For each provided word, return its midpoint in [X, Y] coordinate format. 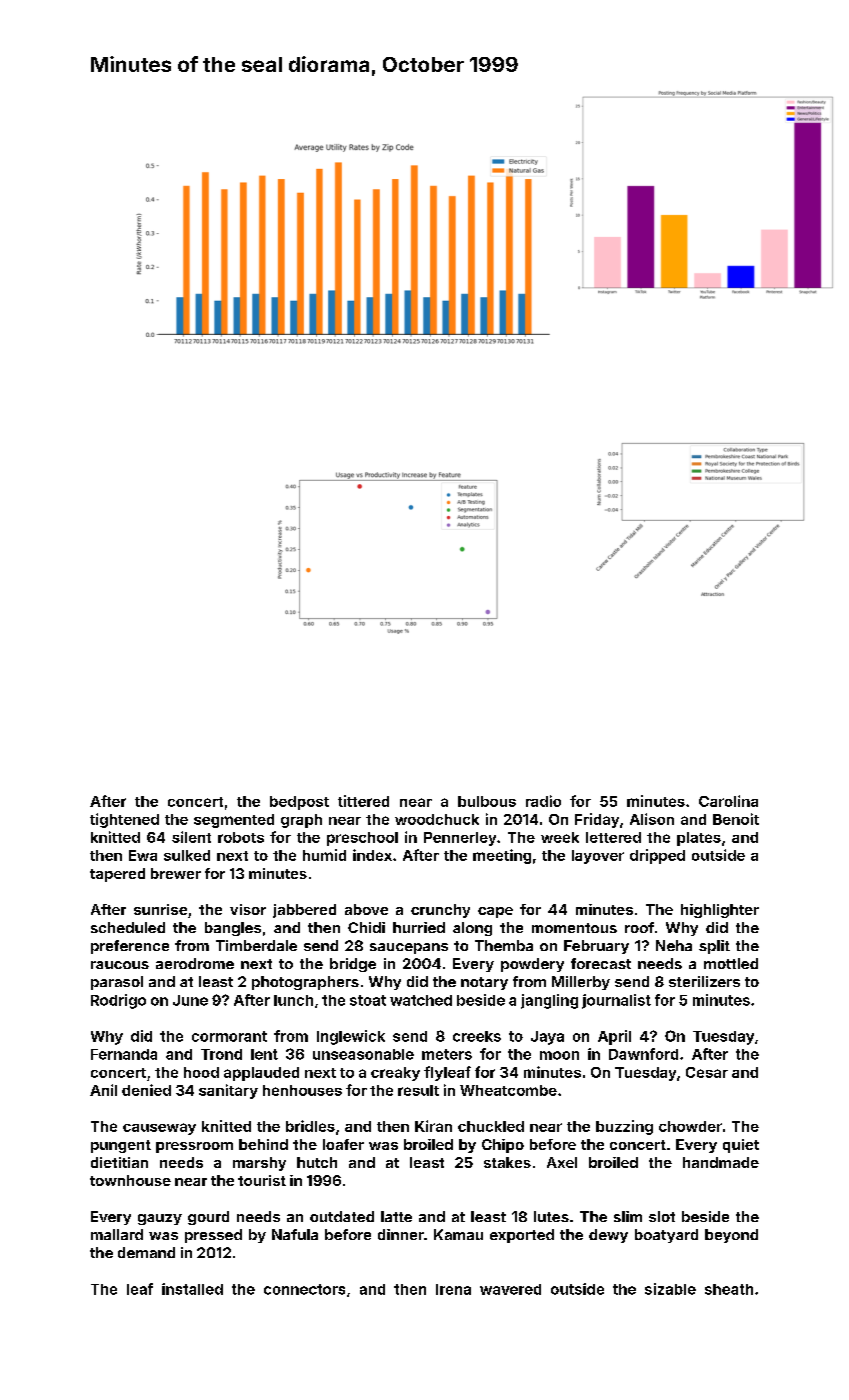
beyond [731, 1236]
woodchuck [437, 819]
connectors [304, 1289]
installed [192, 1289]
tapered [117, 875]
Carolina [728, 801]
